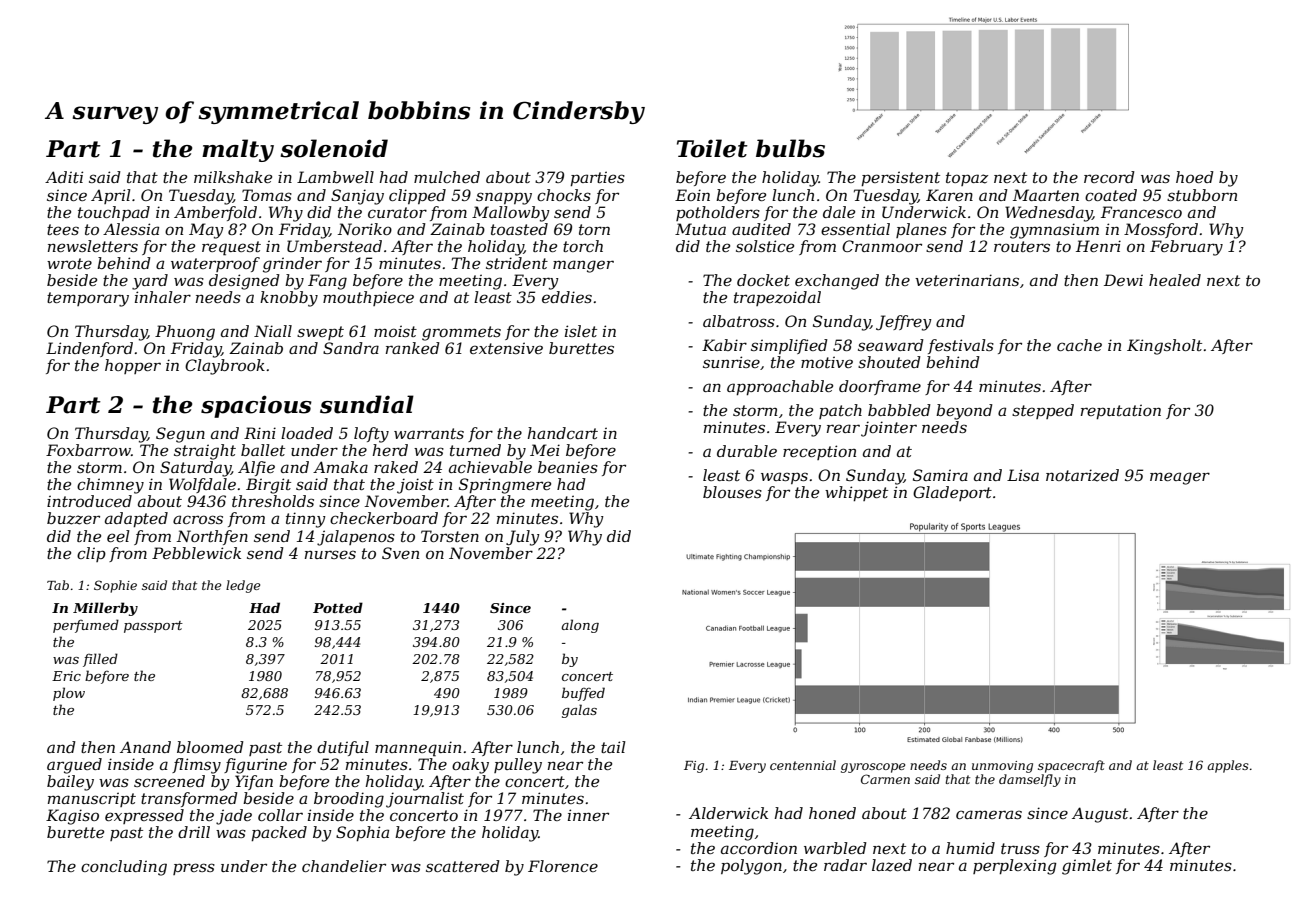 Image resolution: width=1308 pixels, height=924 pixels. I want to click on solstice, so click(765, 246).
